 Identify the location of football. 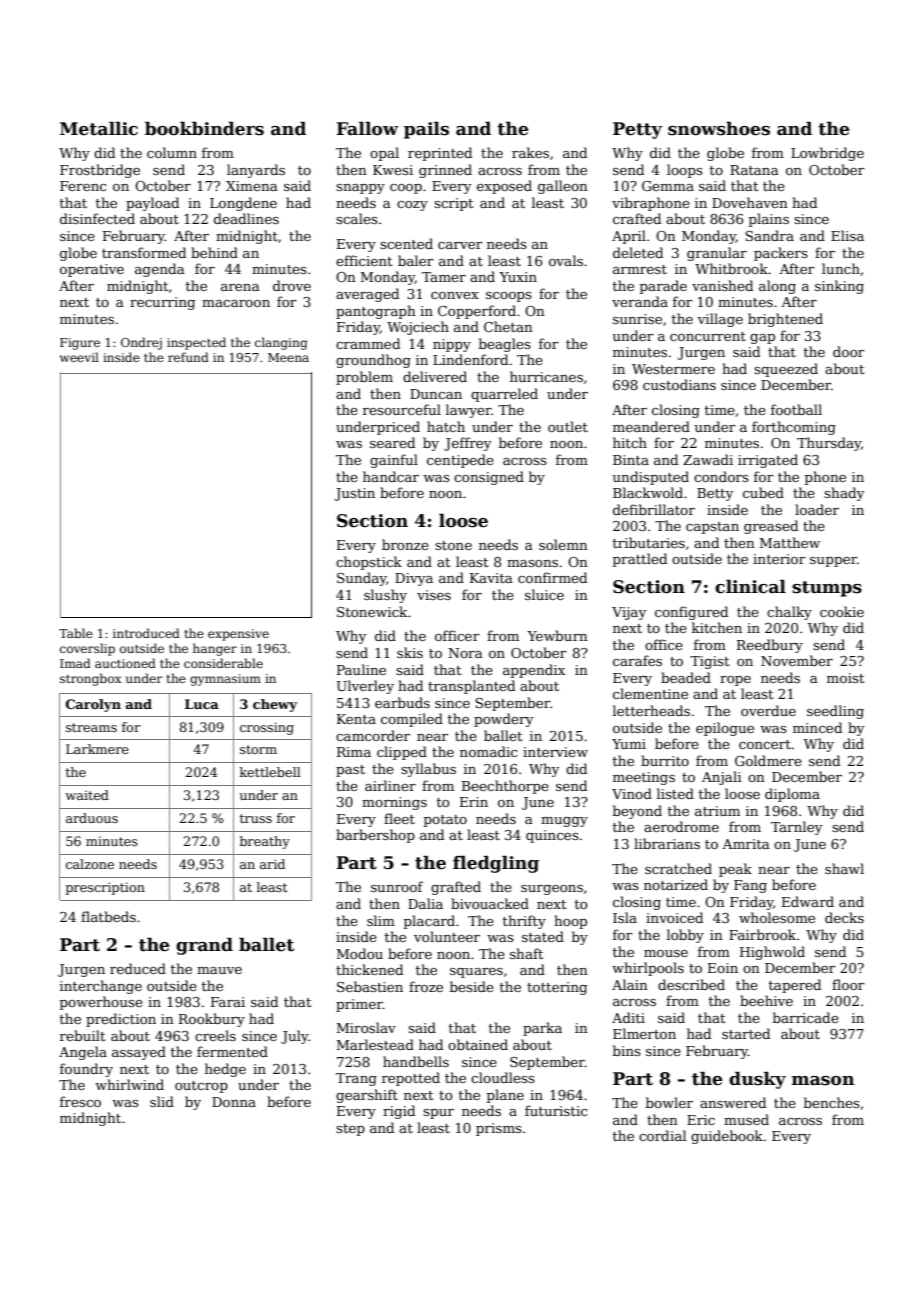
(796, 409).
